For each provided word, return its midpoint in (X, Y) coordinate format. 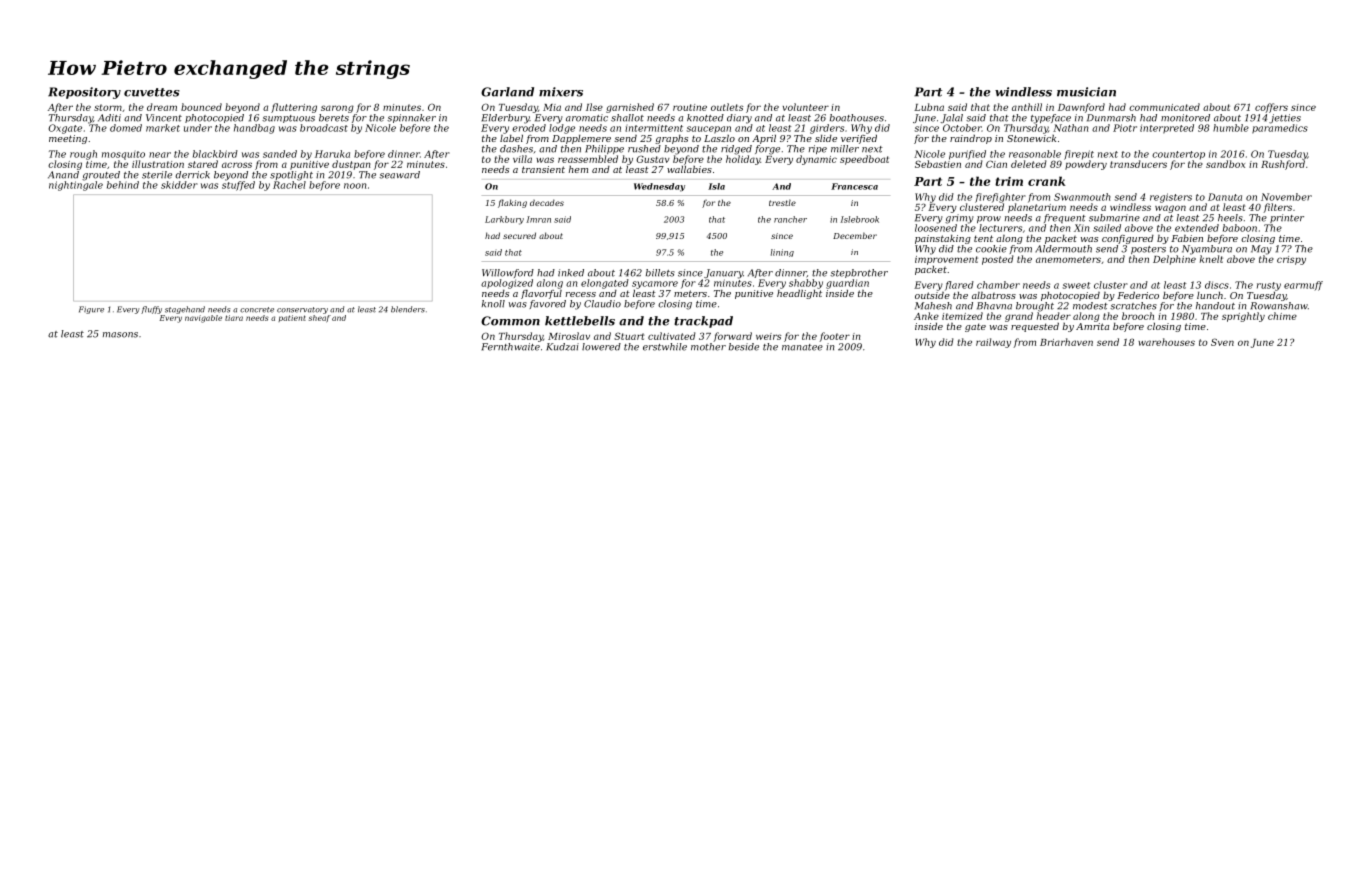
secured (519, 235)
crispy (1291, 260)
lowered (601, 347)
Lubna (929, 107)
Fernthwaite (511, 347)
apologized (507, 284)
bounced (201, 107)
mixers (561, 92)
